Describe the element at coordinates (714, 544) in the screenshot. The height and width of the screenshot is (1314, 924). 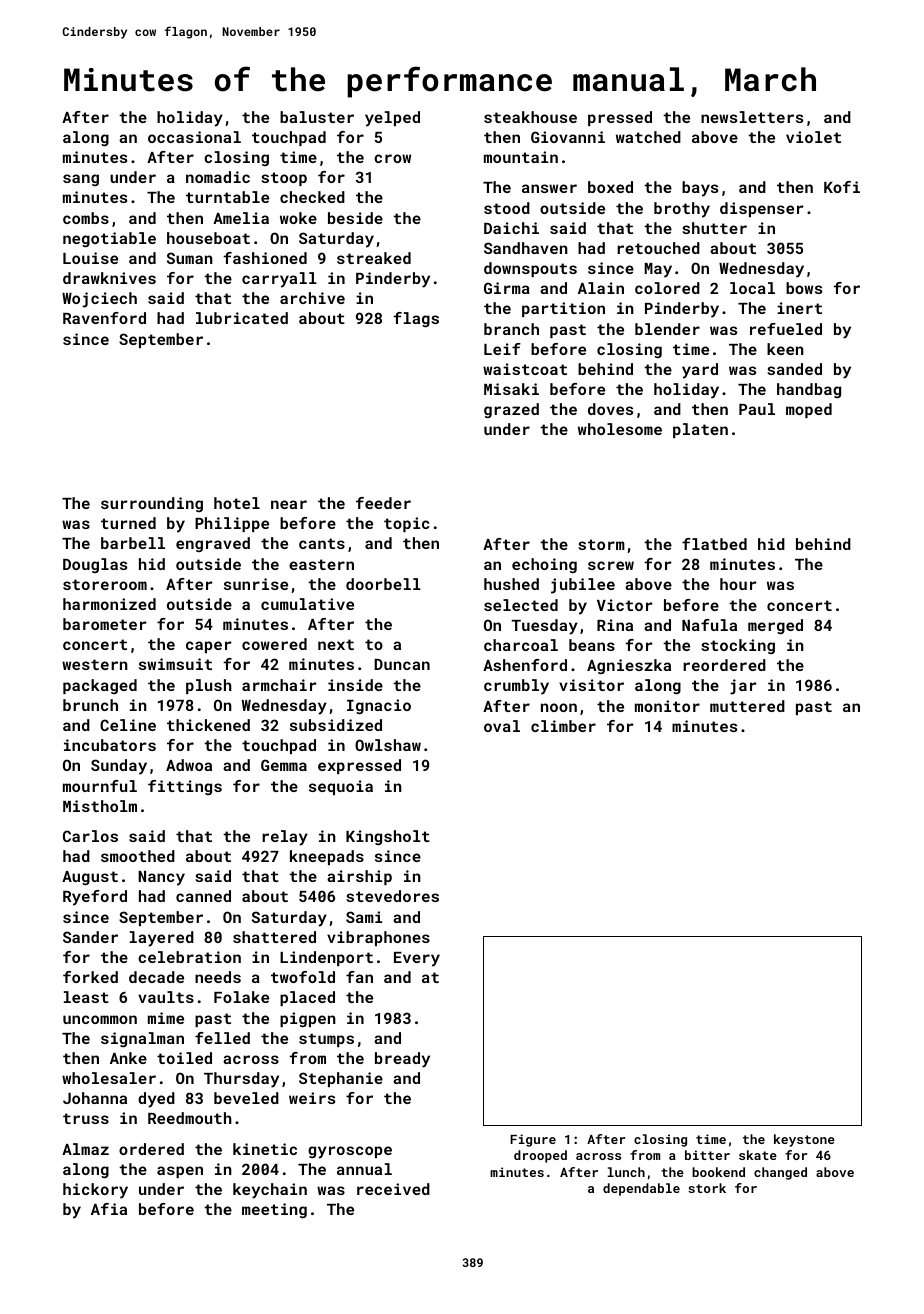
I see `flatbed` at that location.
